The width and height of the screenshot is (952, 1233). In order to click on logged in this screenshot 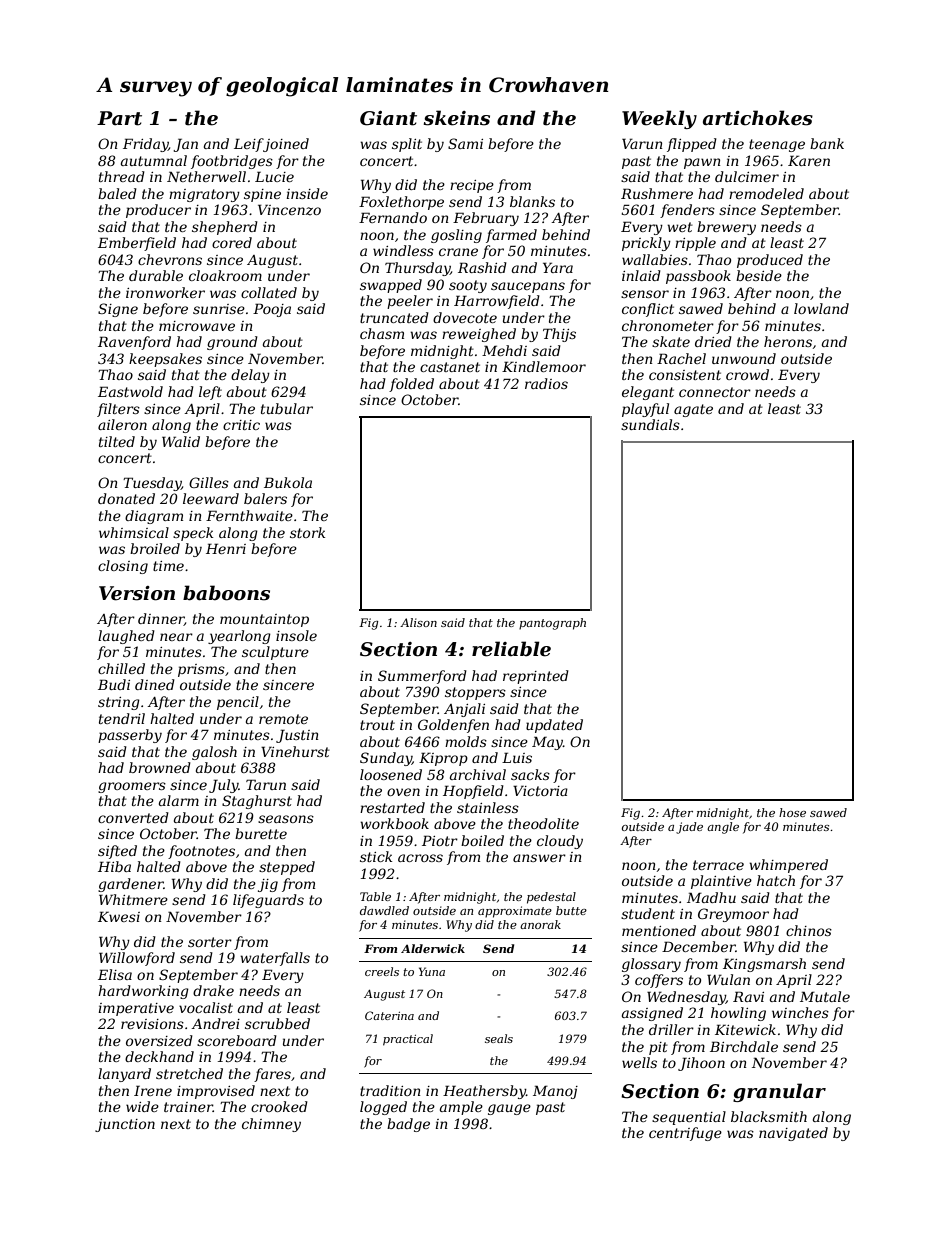, I will do `click(383, 1108)`.
